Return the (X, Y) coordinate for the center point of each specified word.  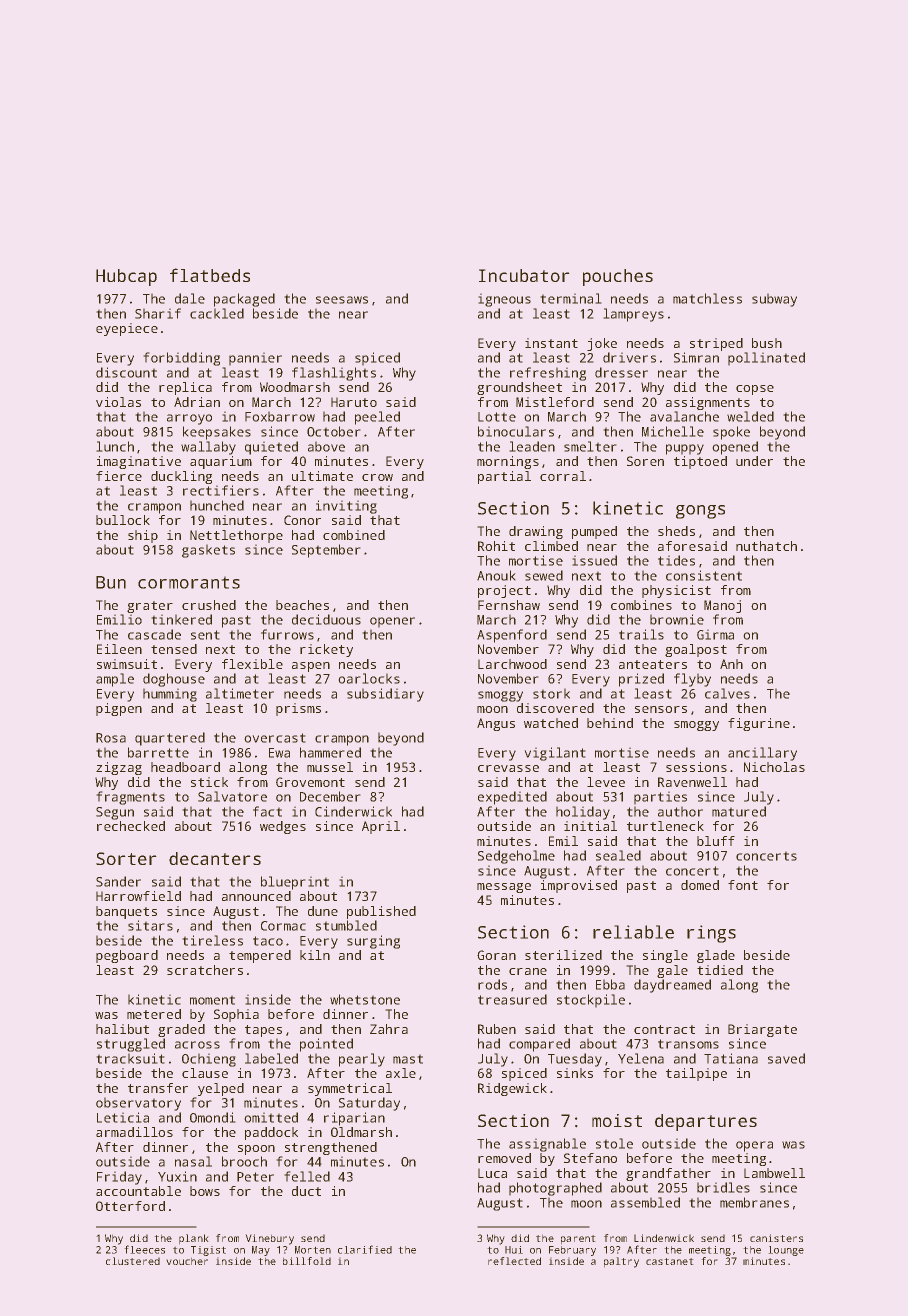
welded (750, 416)
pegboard (127, 956)
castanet (669, 1261)
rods (492, 984)
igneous (505, 300)
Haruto (354, 402)
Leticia (123, 1117)
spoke (731, 433)
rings (711, 934)
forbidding (182, 359)
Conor (302, 520)
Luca (492, 1173)
